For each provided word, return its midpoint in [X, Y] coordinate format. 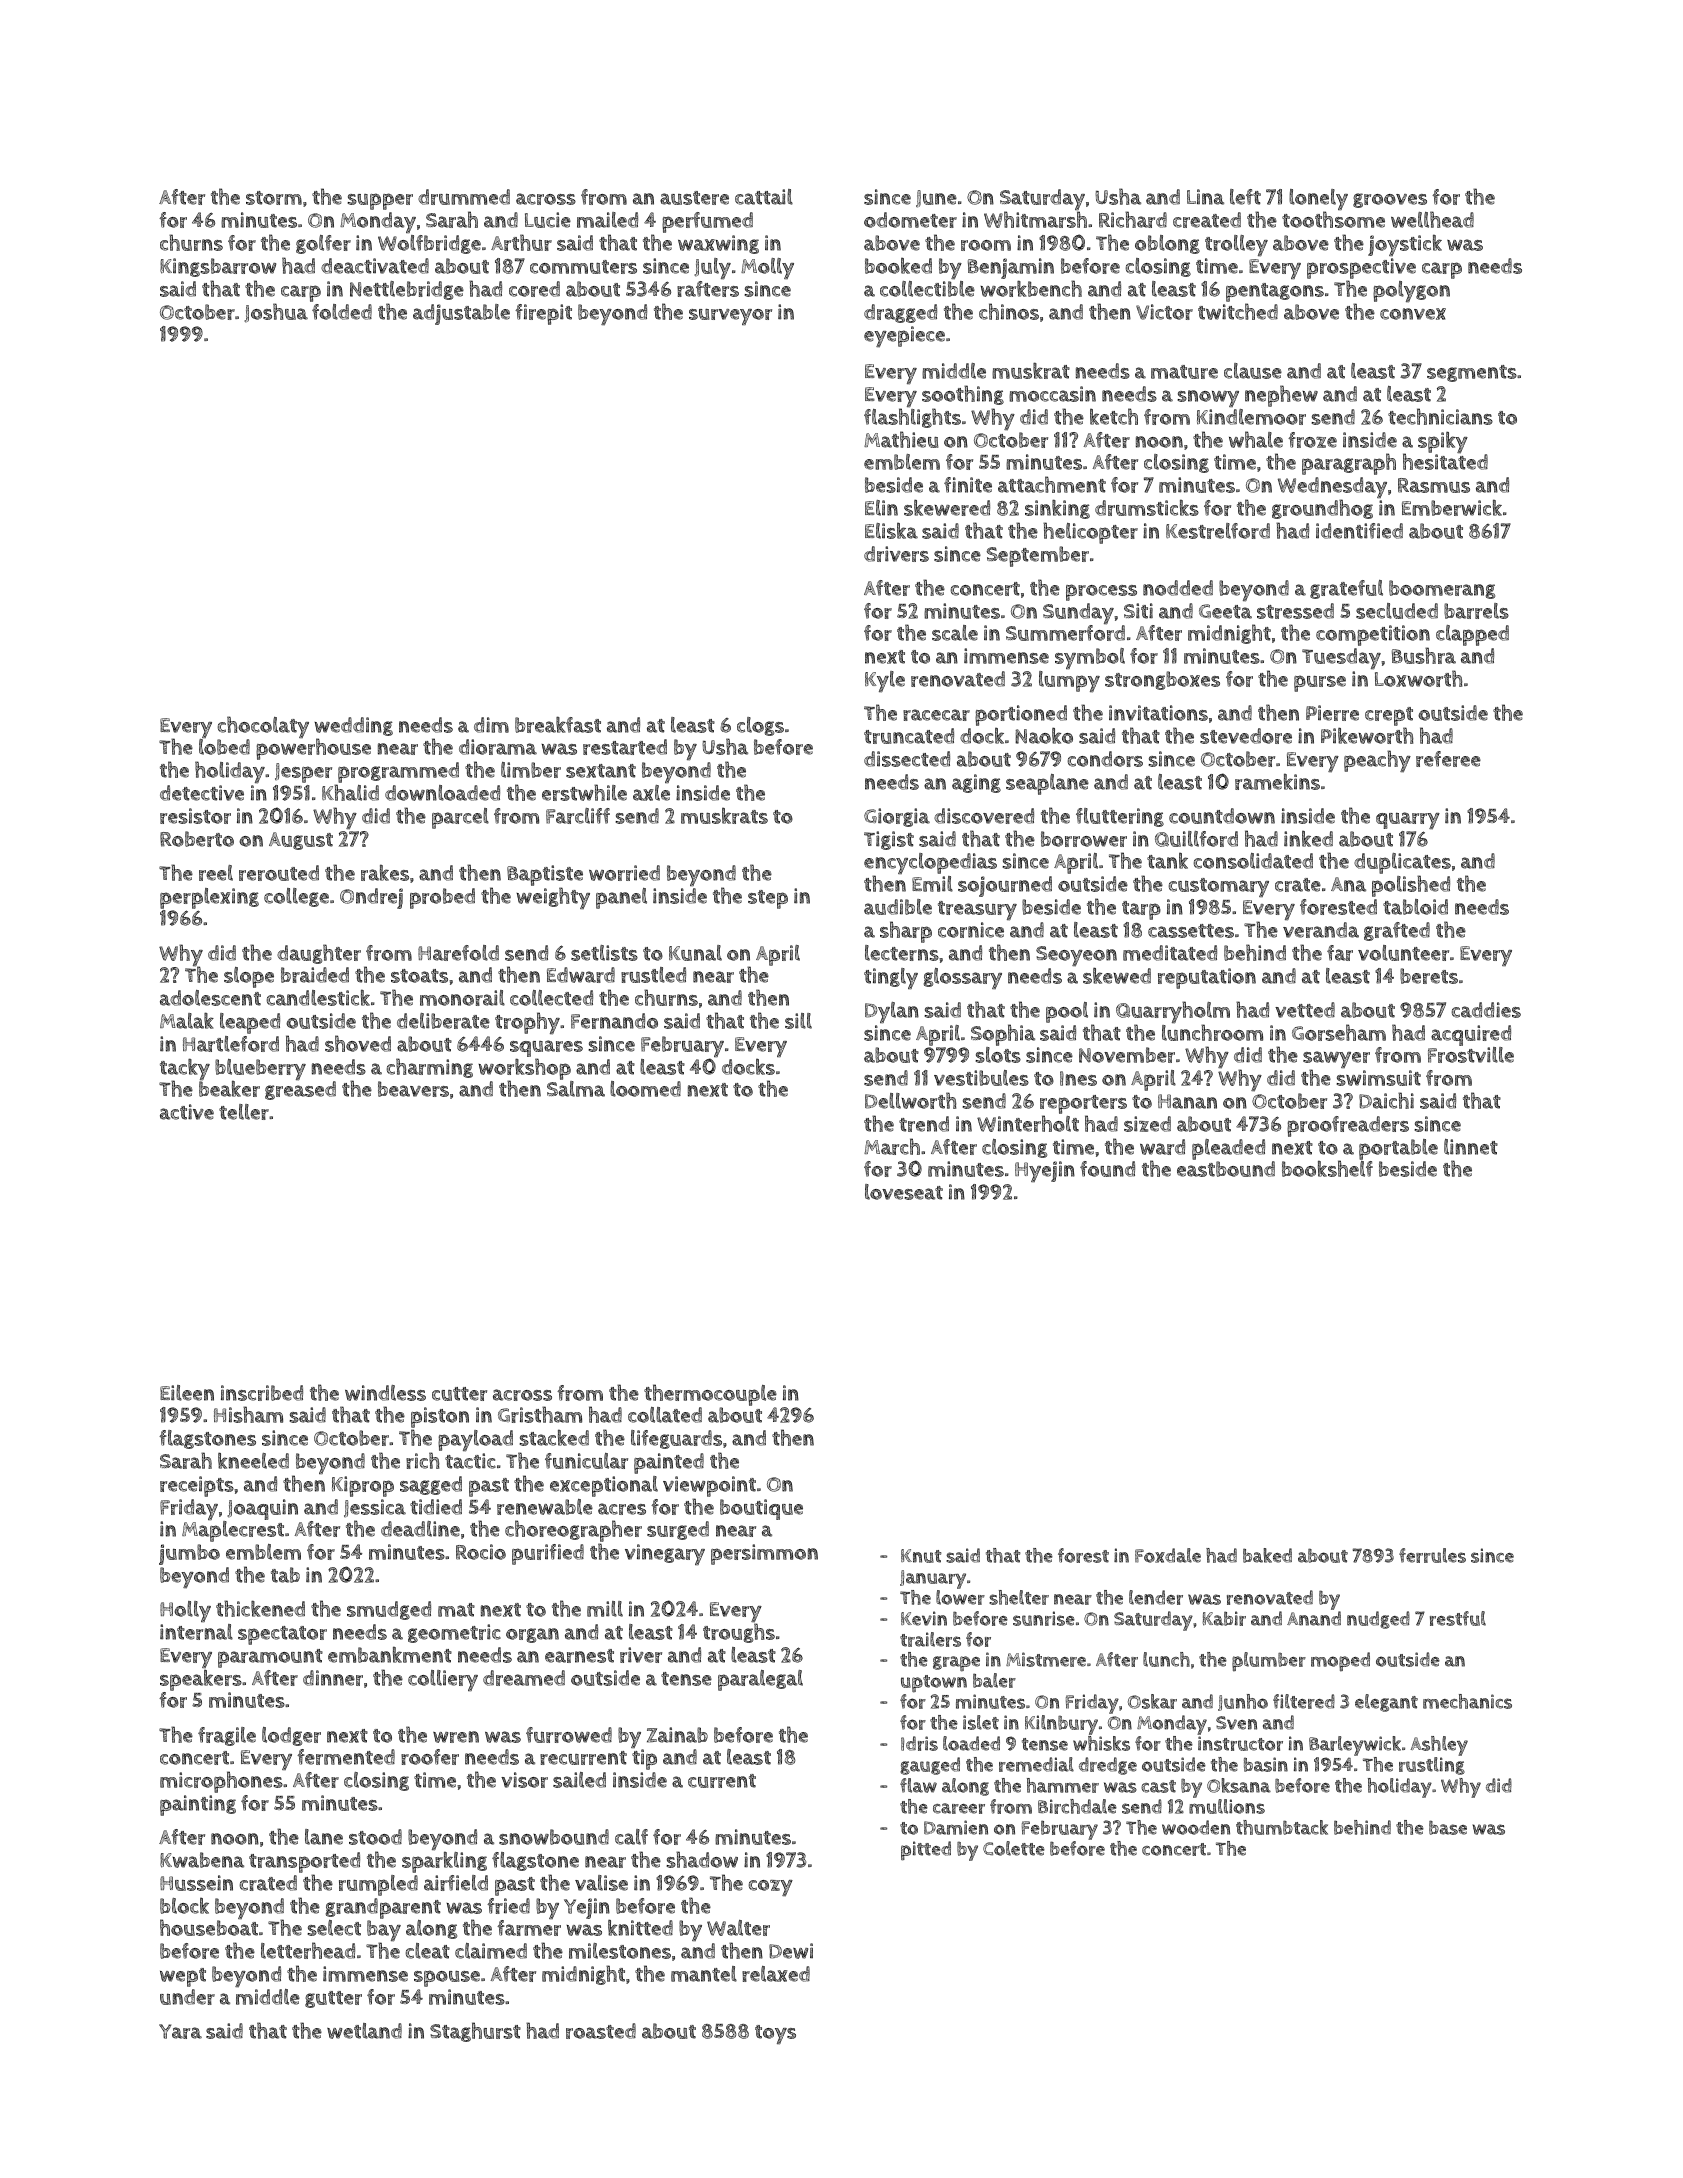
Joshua [276, 313]
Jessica [375, 1508]
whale [1256, 439]
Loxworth [1418, 679]
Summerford [1065, 633]
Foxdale [1168, 1555]
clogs [760, 726]
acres [622, 1509]
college [296, 897]
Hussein [196, 1883]
